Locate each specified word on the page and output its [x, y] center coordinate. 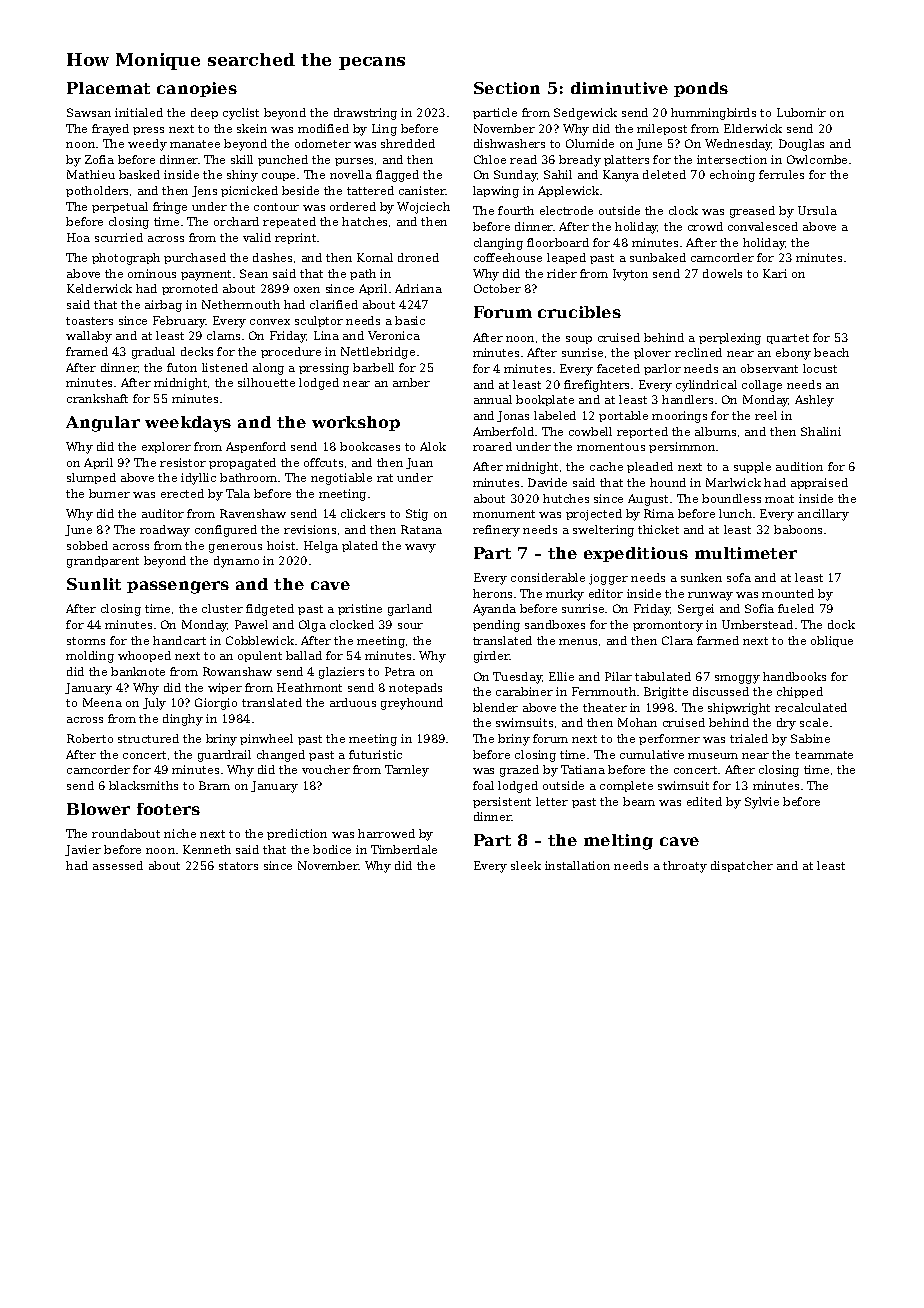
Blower [98, 809]
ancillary [823, 515]
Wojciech [423, 208]
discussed [721, 691]
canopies [197, 89]
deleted [664, 174]
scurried [119, 237]
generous [235, 548]
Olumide [590, 143]
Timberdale [404, 849]
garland [410, 610]
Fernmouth [604, 691]
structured [148, 738]
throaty [685, 867]
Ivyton [630, 275]
